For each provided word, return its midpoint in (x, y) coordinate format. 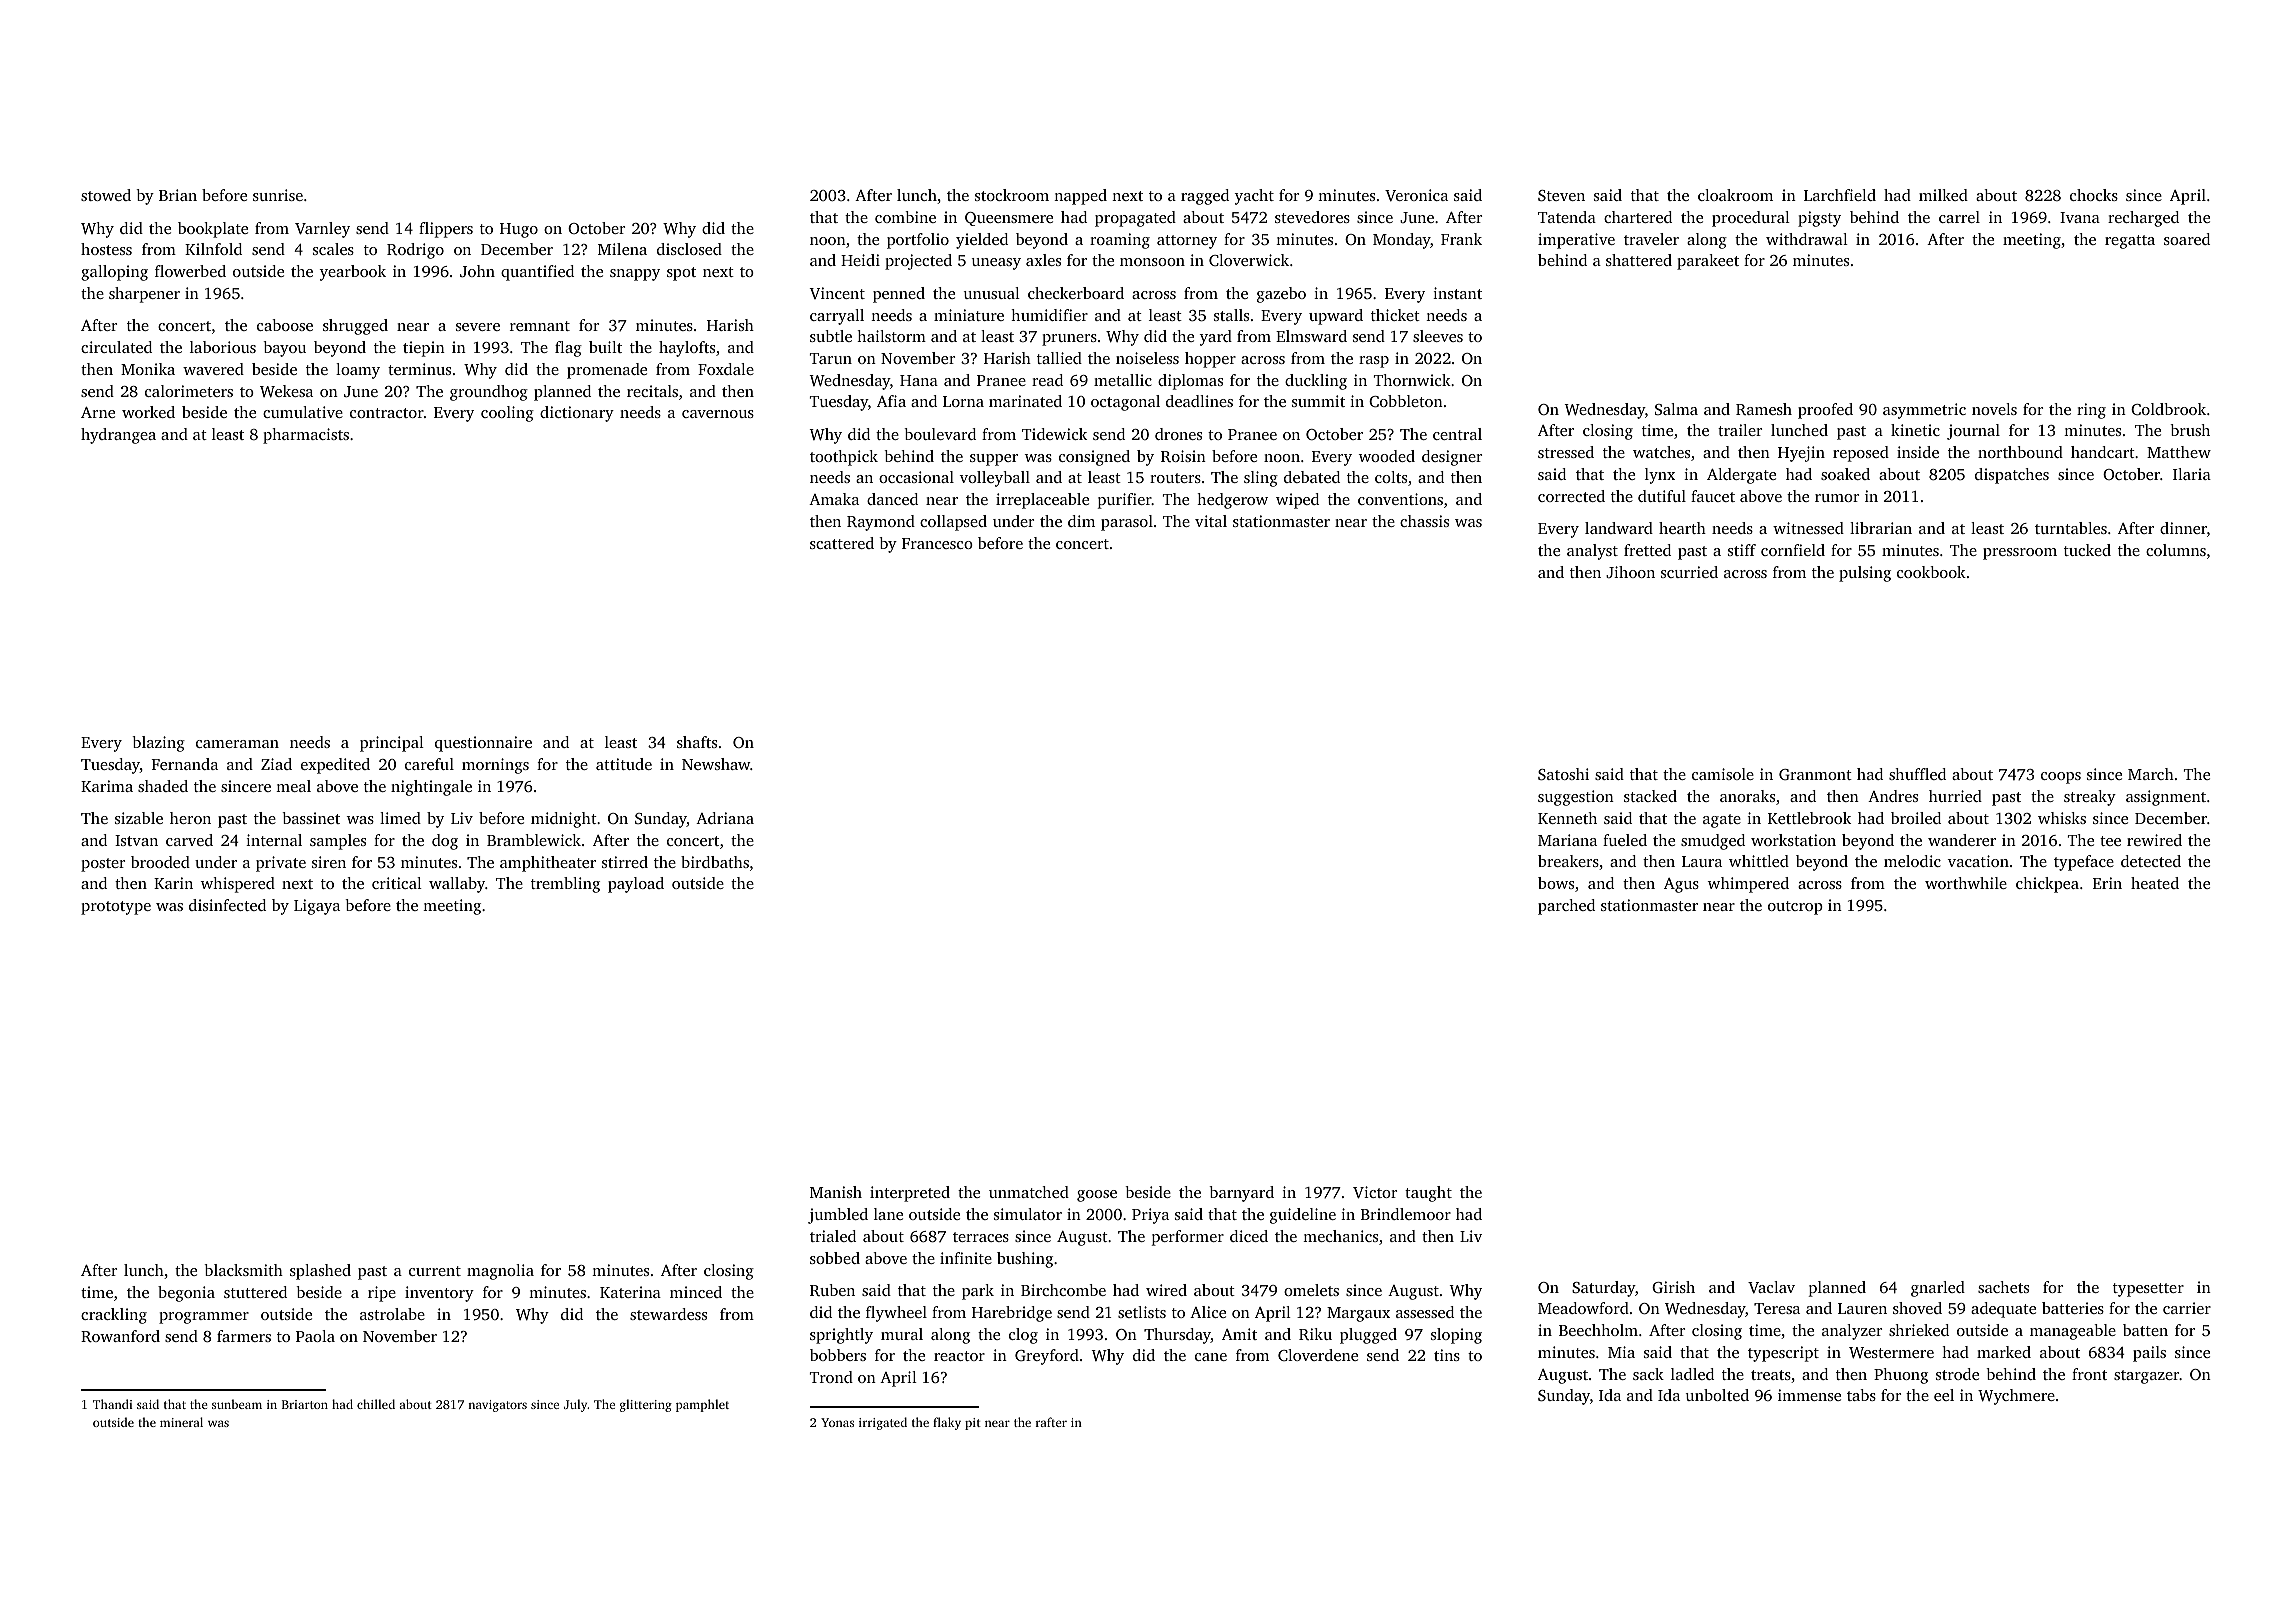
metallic (1123, 380)
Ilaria (2192, 474)
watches (1661, 452)
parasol (1127, 523)
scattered (842, 543)
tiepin (424, 349)
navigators (497, 1406)
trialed (833, 1236)
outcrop (1795, 908)
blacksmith (244, 1270)
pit (973, 1424)
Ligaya (317, 907)
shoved (1917, 1308)
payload (636, 885)
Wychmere (2016, 1397)
